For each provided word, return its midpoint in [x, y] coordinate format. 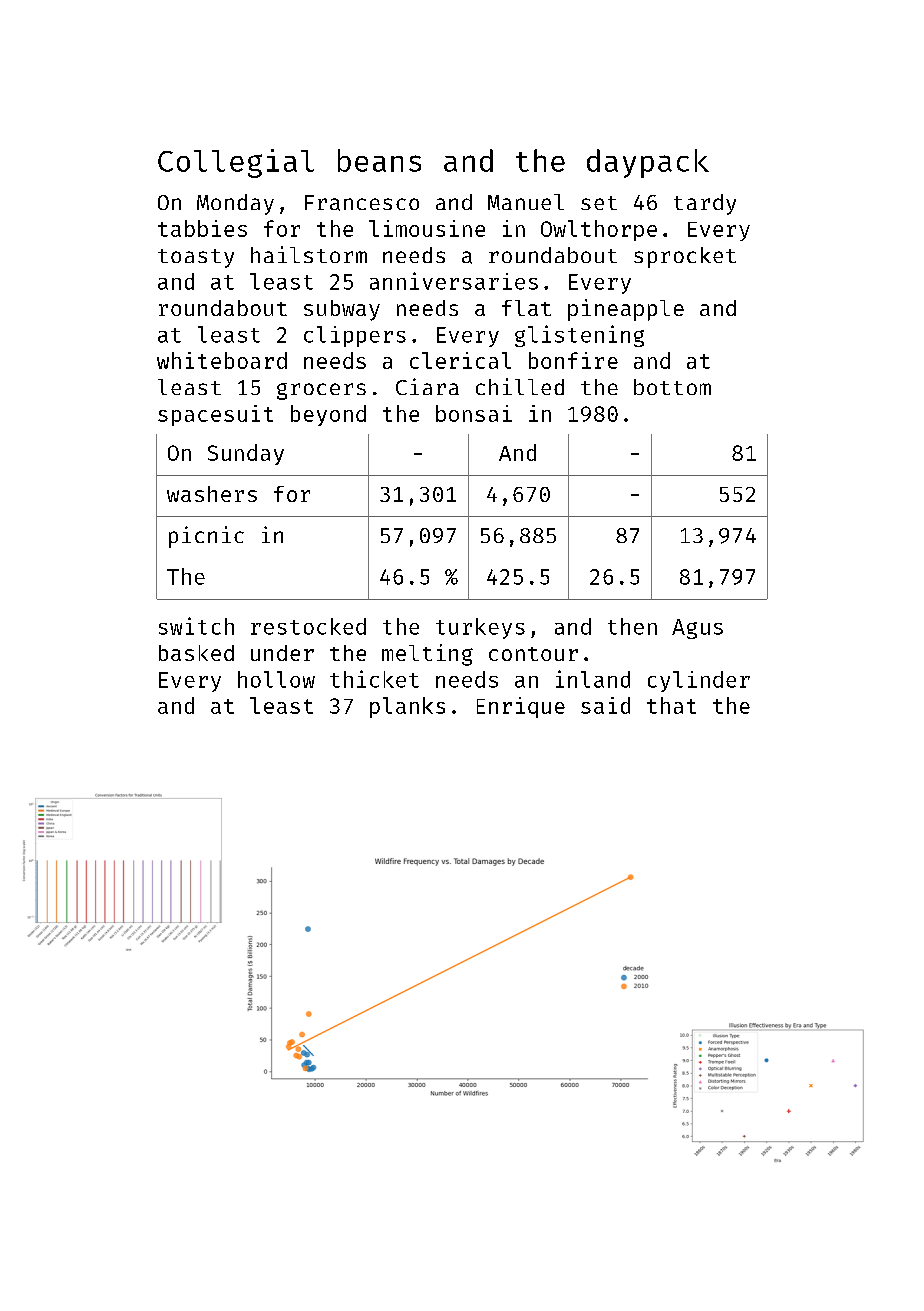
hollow [276, 679]
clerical [460, 360]
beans [379, 160]
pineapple [626, 310]
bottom [672, 387]
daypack [648, 163]
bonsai [474, 413]
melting [427, 655]
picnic [206, 537]
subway [342, 310]
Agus [697, 629]
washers [212, 494]
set [599, 203]
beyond [328, 415]
